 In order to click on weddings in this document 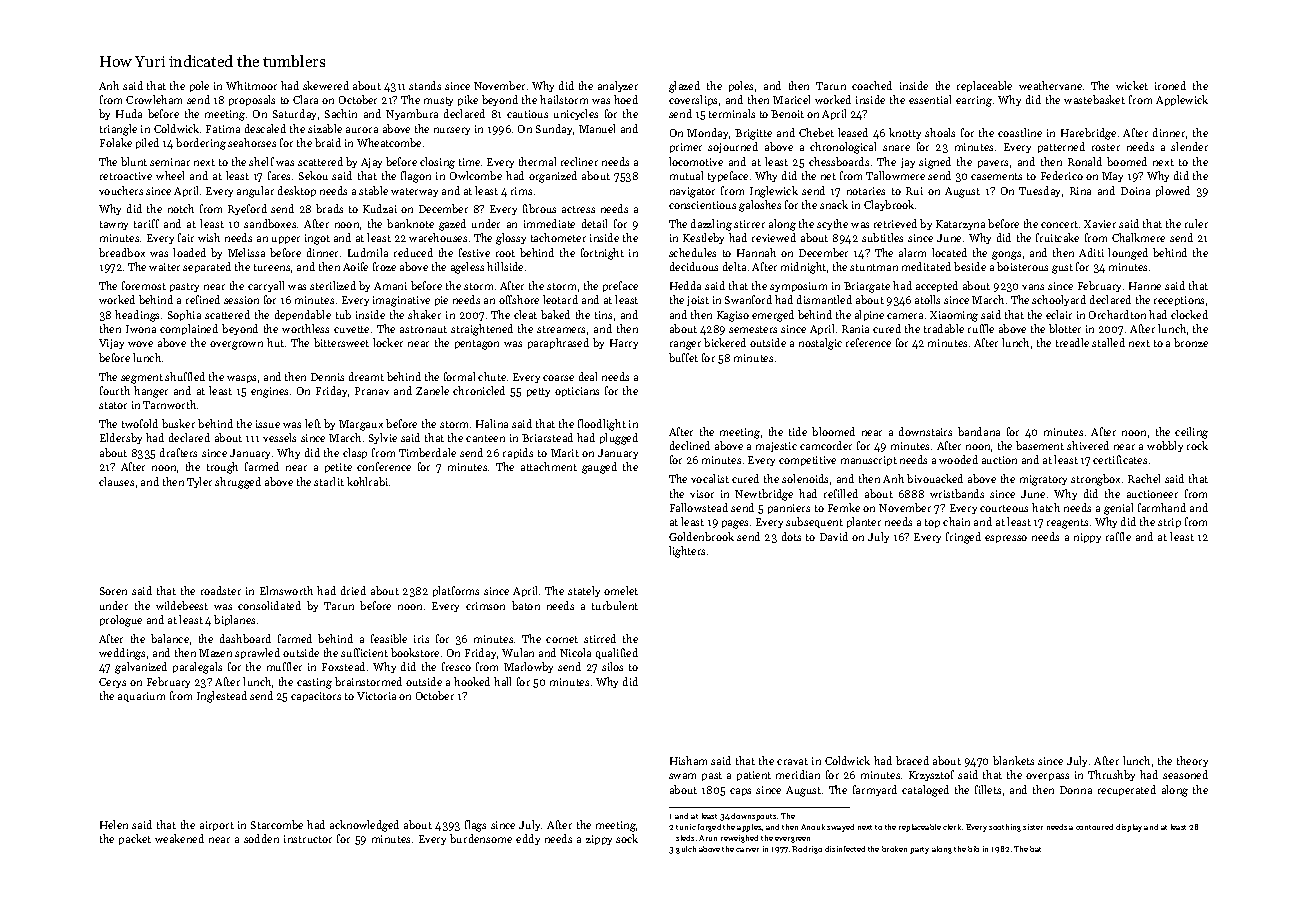, I will do `click(122, 654)`.
